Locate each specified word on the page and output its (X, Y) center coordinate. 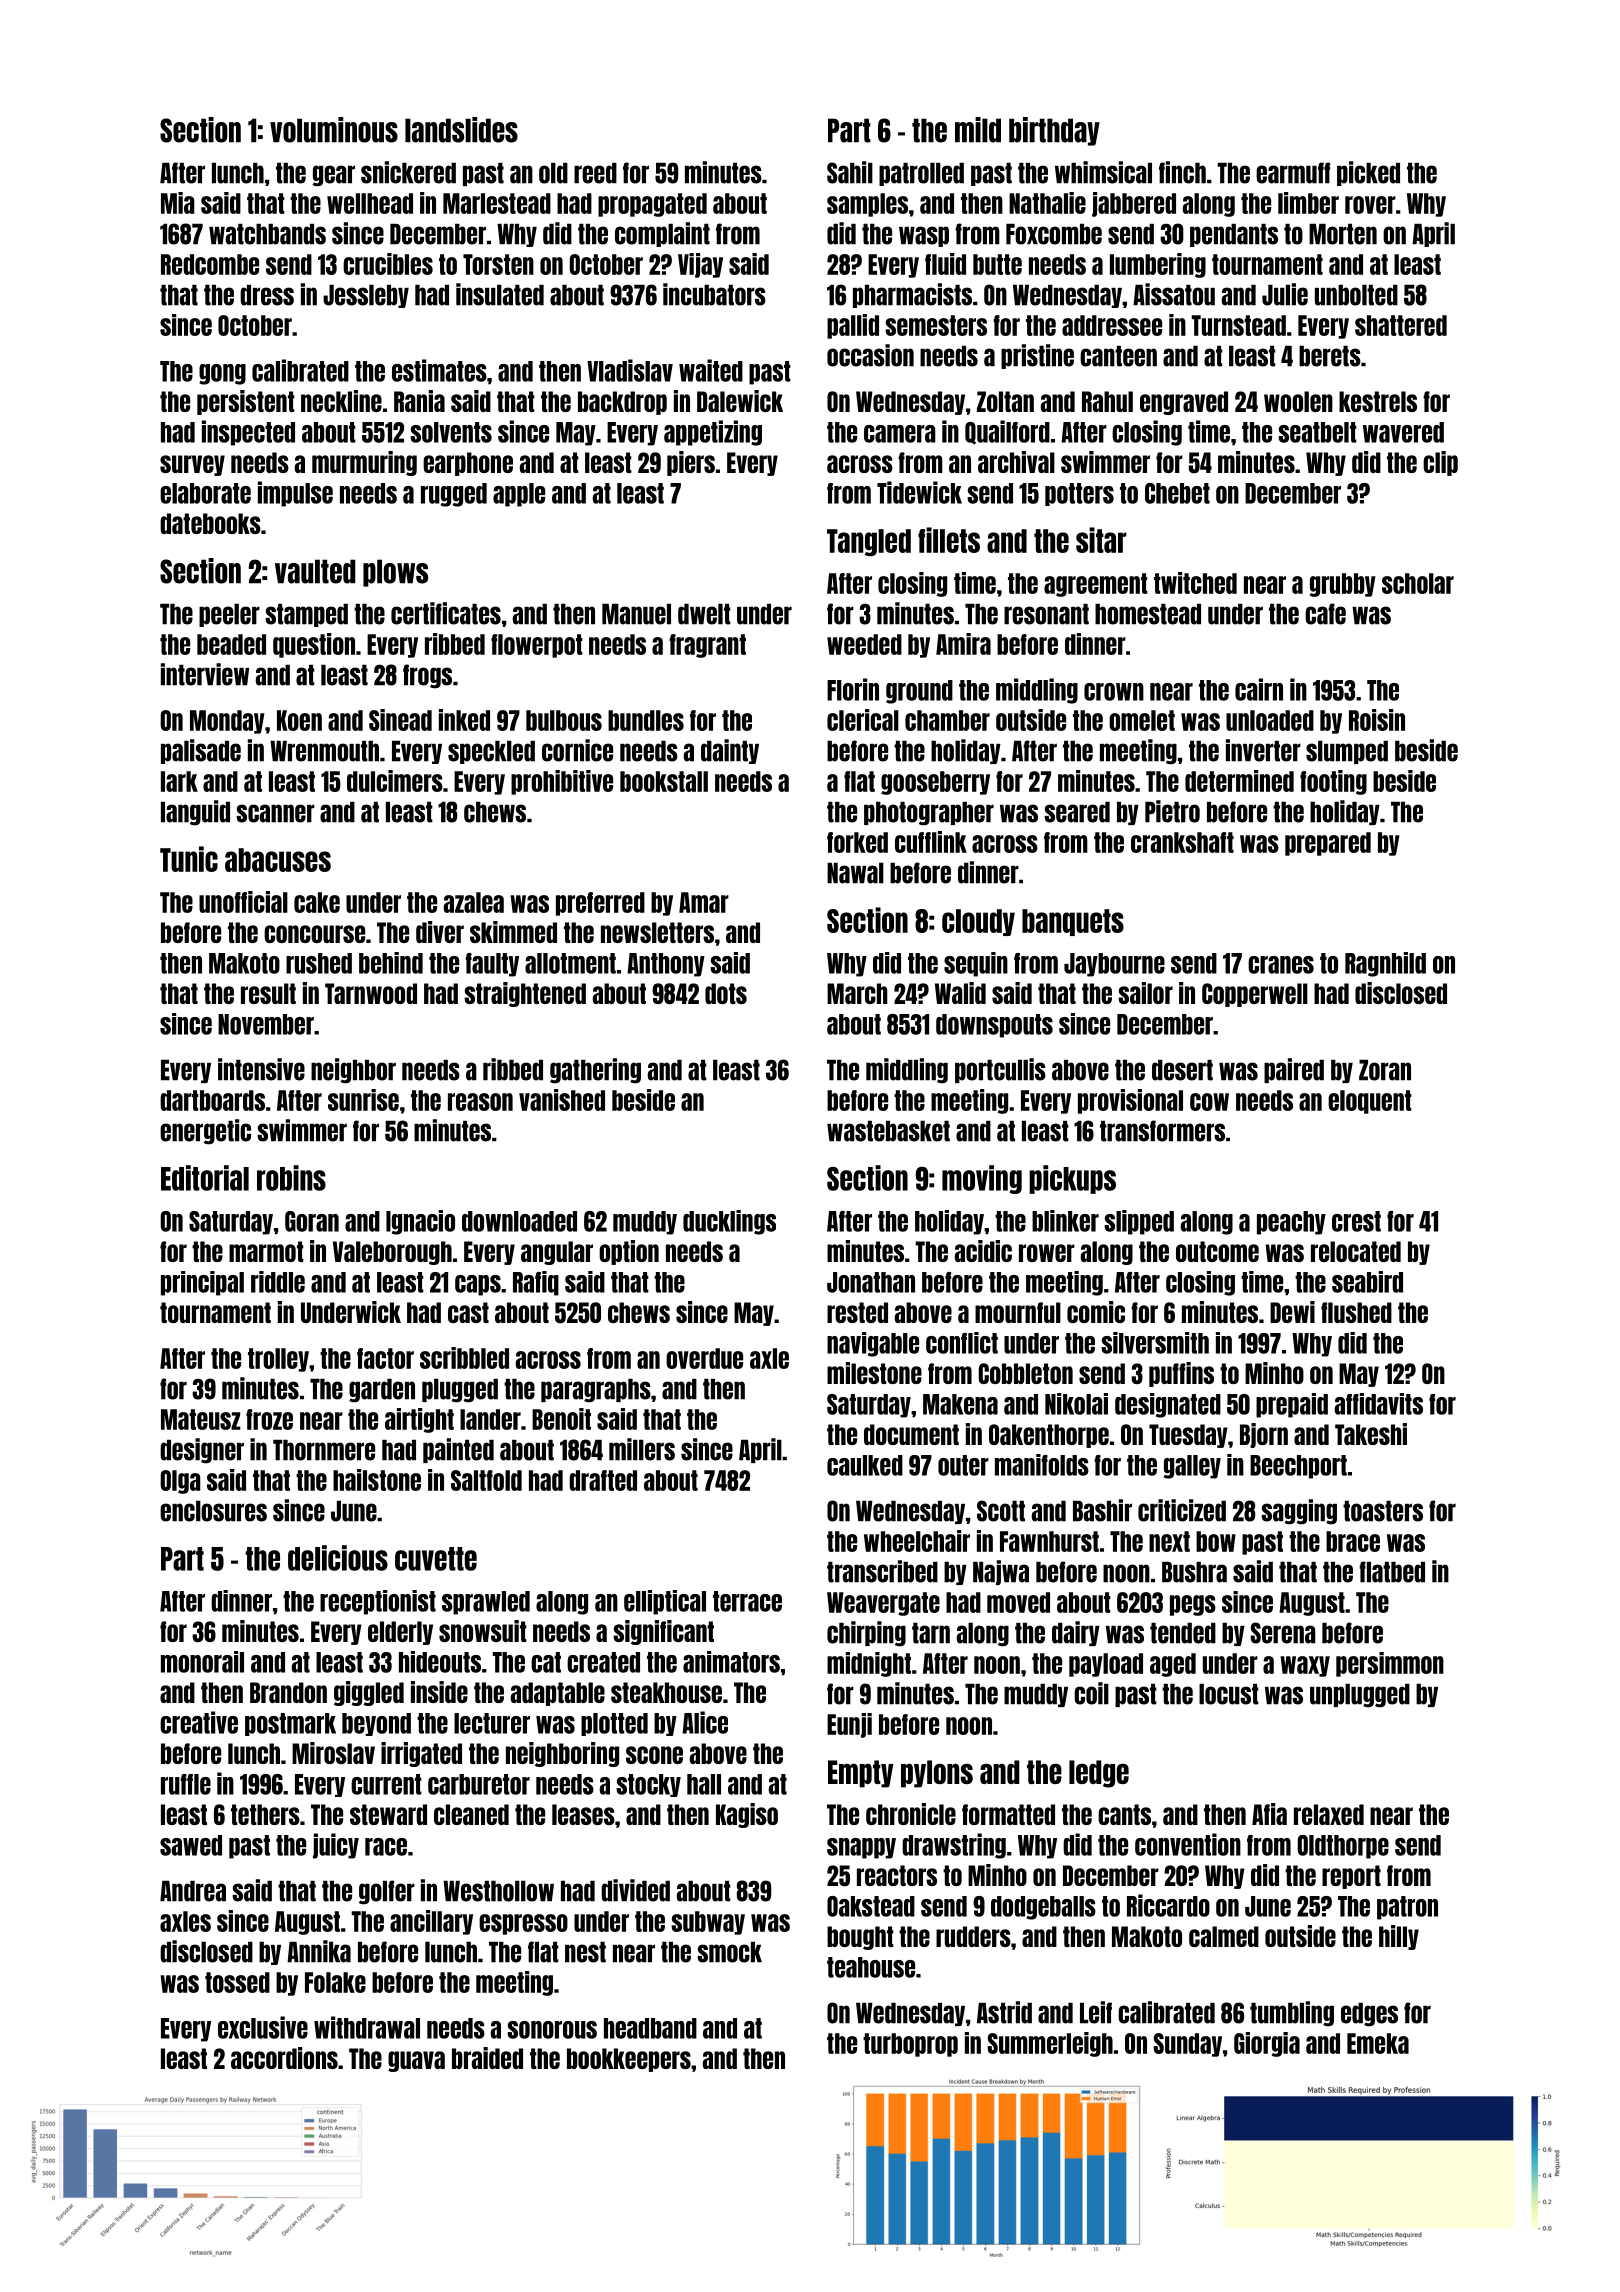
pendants (1234, 235)
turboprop (910, 2045)
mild (978, 130)
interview (205, 674)
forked (857, 842)
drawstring (954, 1846)
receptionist (378, 1602)
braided (487, 2058)
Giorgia (1267, 2044)
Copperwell (1255, 995)
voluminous (334, 130)
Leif (1096, 2012)
